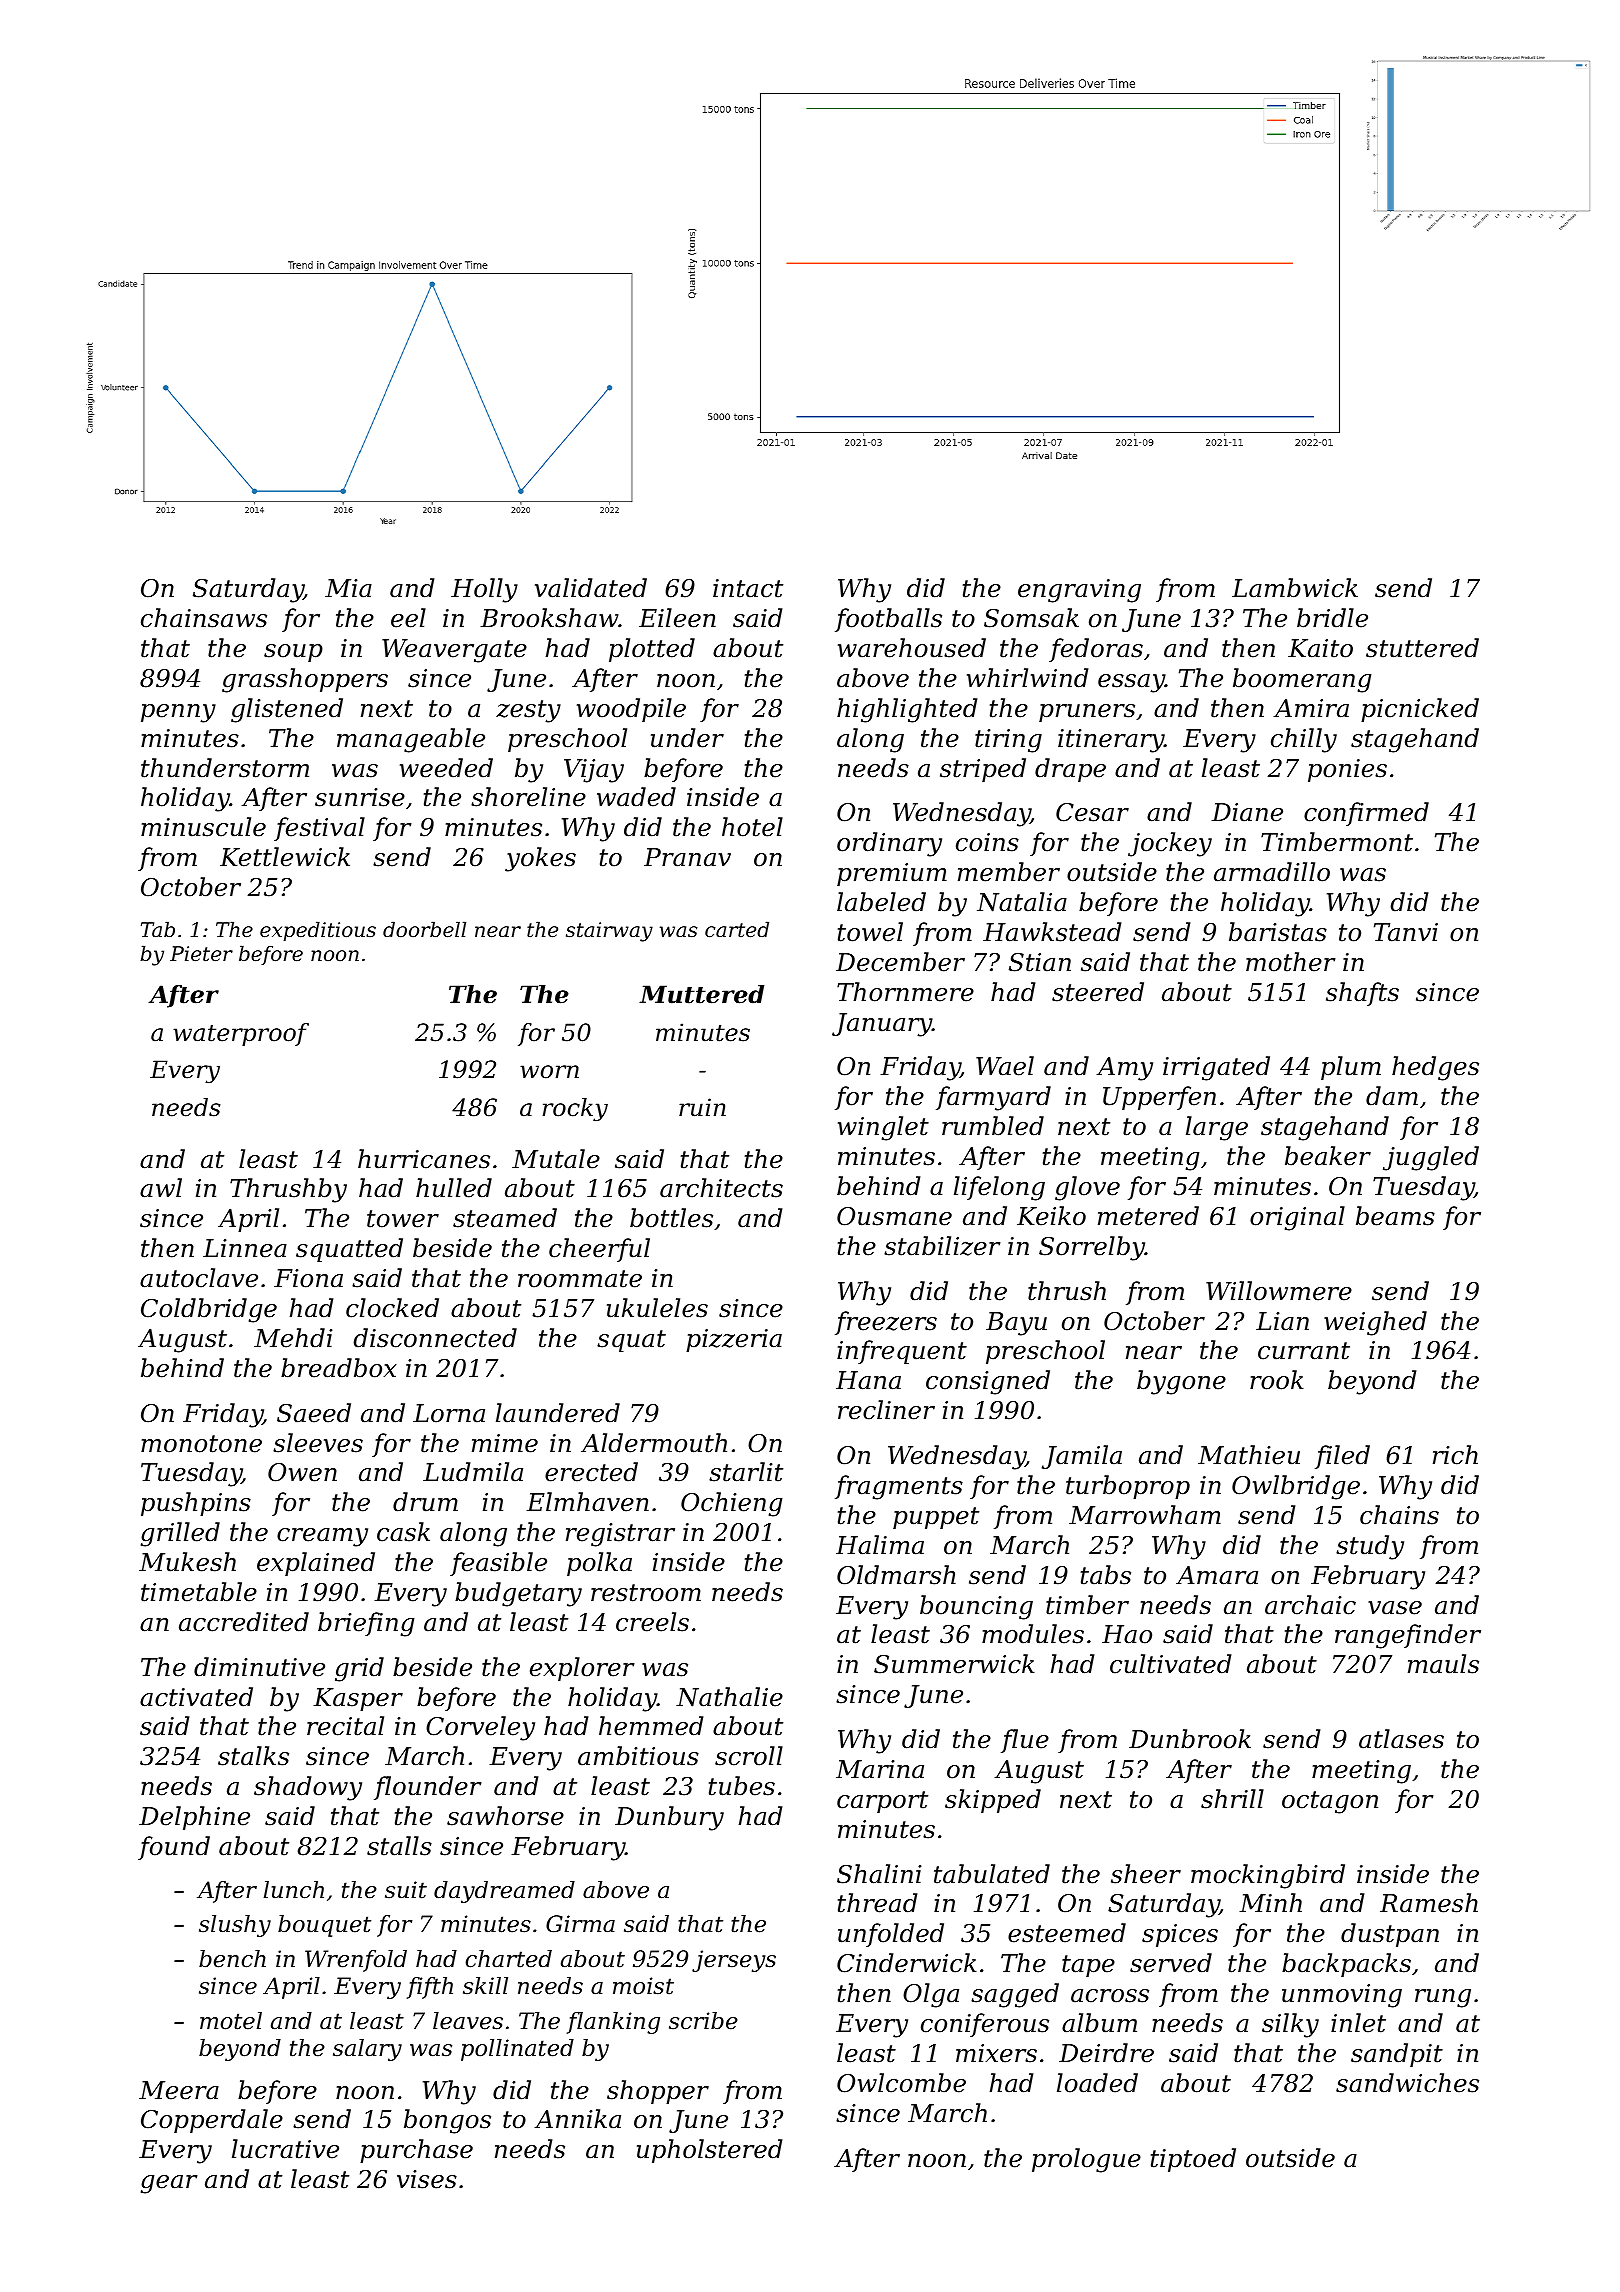  What do you see at coordinates (1351, 1068) in the screenshot?
I see `plum` at bounding box center [1351, 1068].
